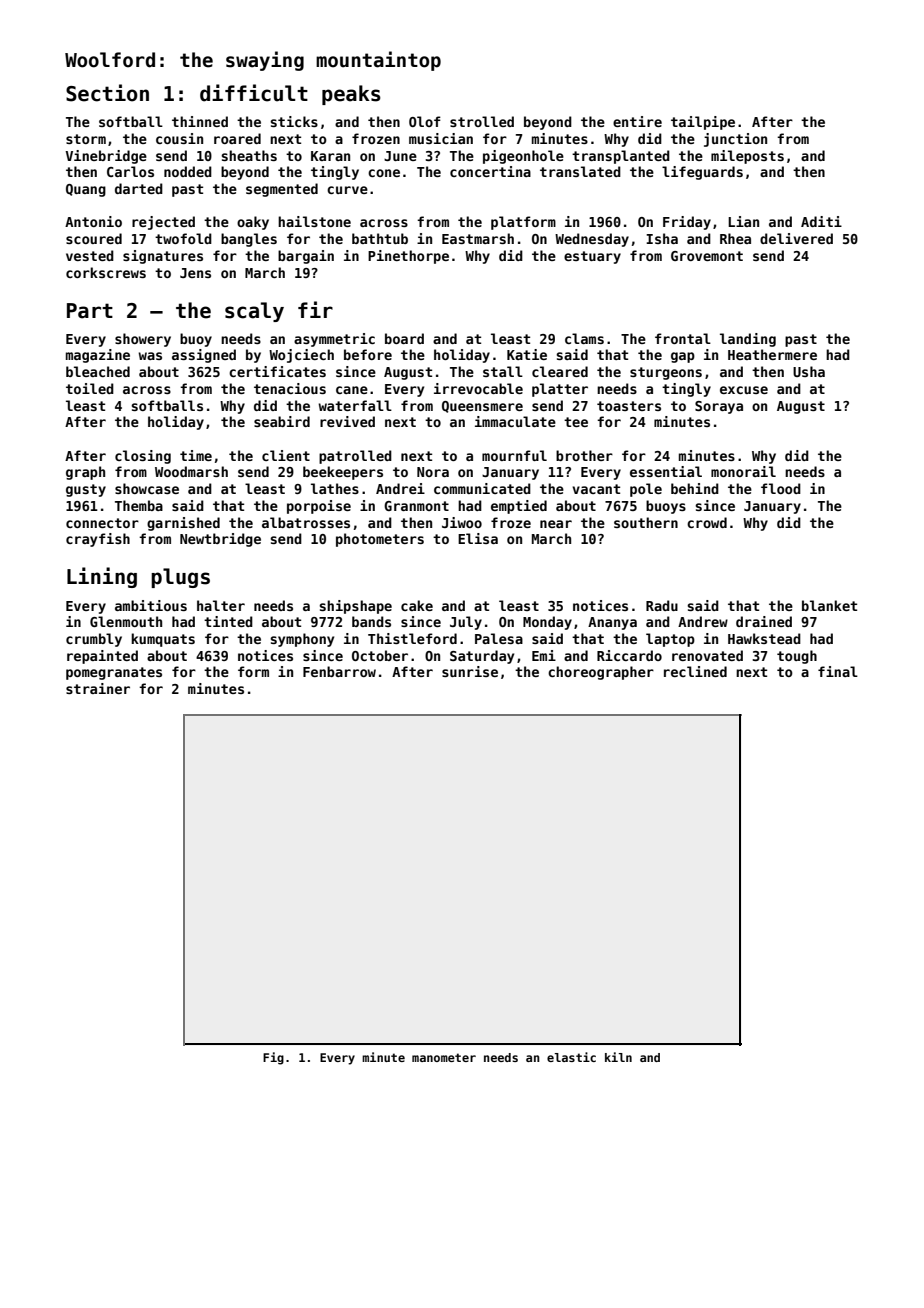 This document has width=924, height=1308. Describe the element at coordinates (444, 1057) in the document. I see `manometer` at that location.
